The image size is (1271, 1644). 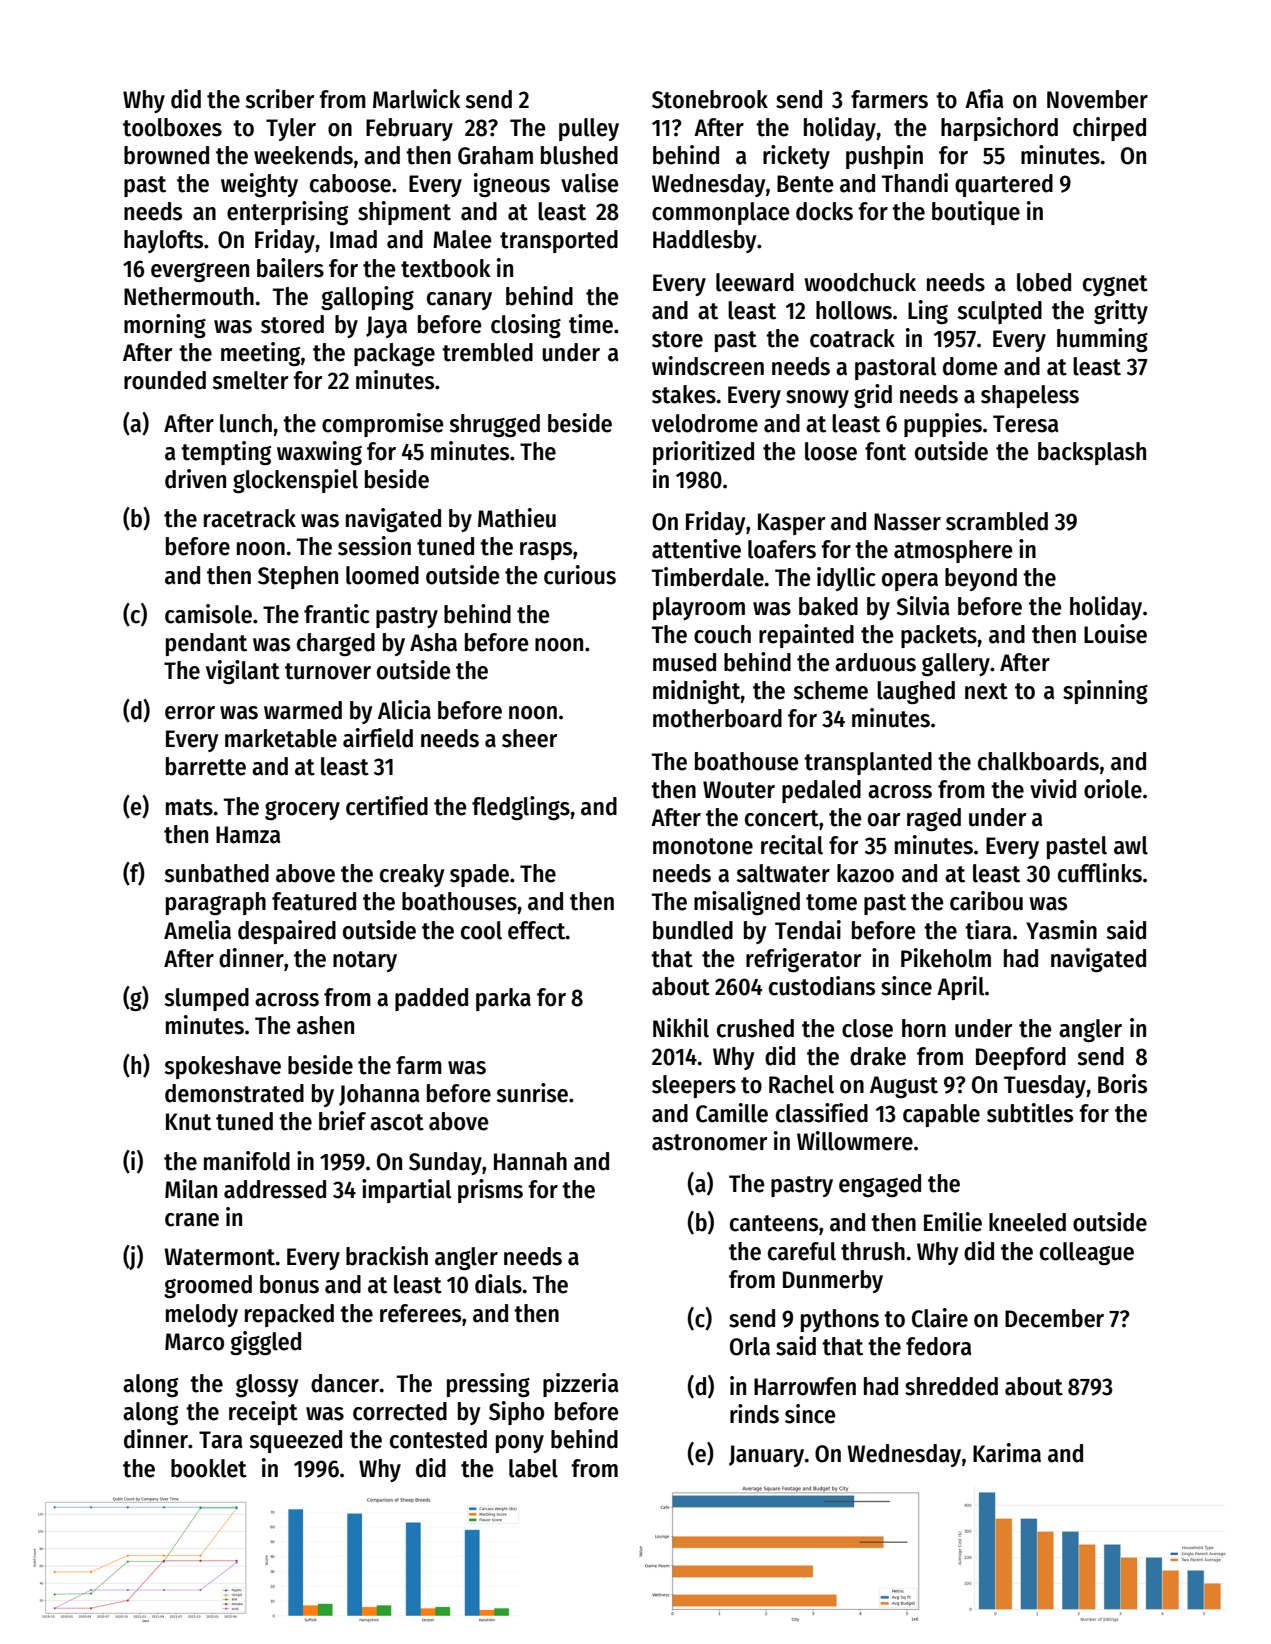 What do you see at coordinates (303, 710) in the screenshot?
I see `warmed` at bounding box center [303, 710].
